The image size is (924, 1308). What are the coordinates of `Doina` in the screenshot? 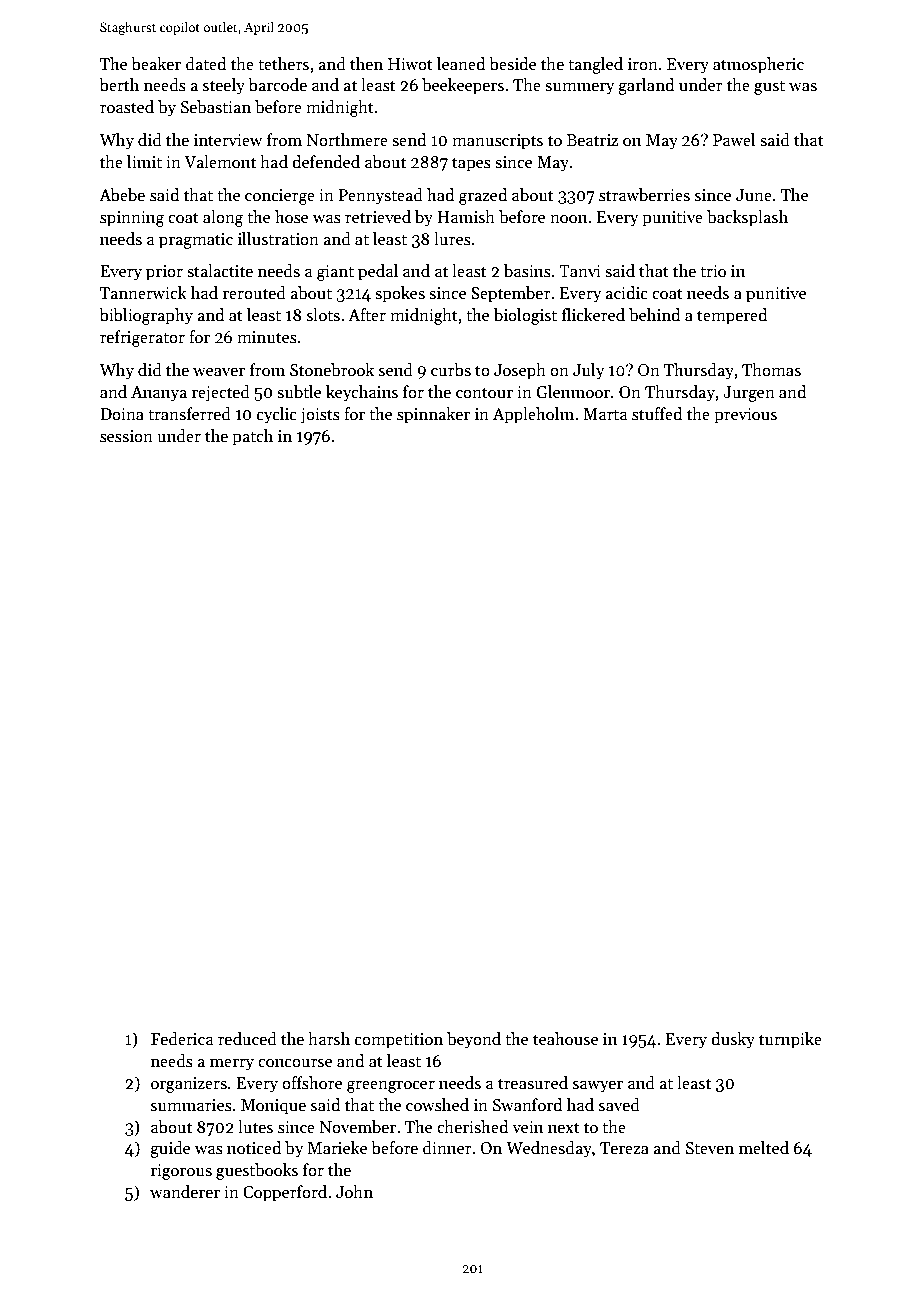 It's located at (122, 414).
